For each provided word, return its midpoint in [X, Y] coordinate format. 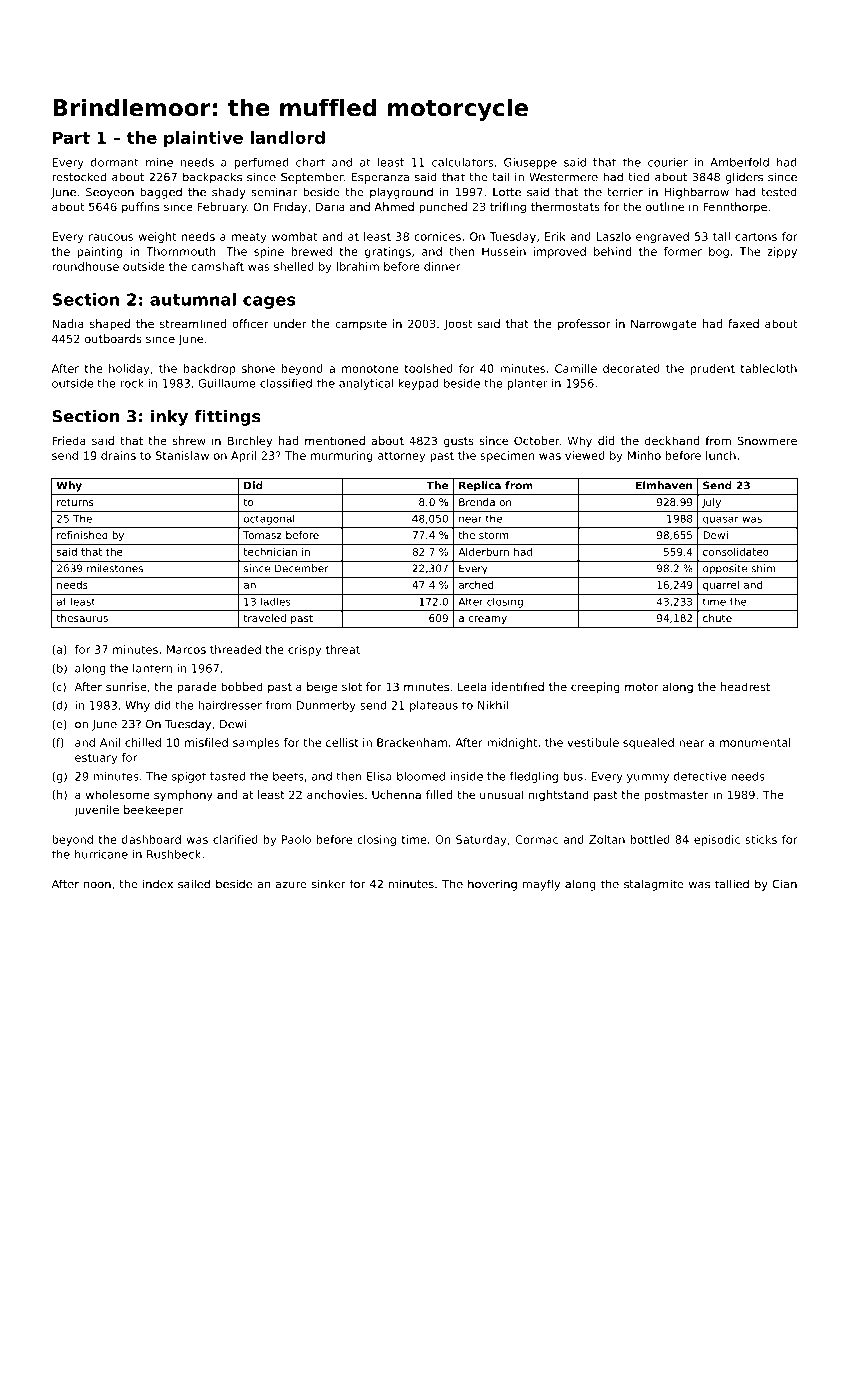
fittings [227, 418]
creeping [595, 688]
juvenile [96, 811]
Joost [458, 324]
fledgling [534, 777]
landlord [288, 137]
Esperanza [380, 178]
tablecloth [769, 368]
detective [700, 776]
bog [719, 252]
